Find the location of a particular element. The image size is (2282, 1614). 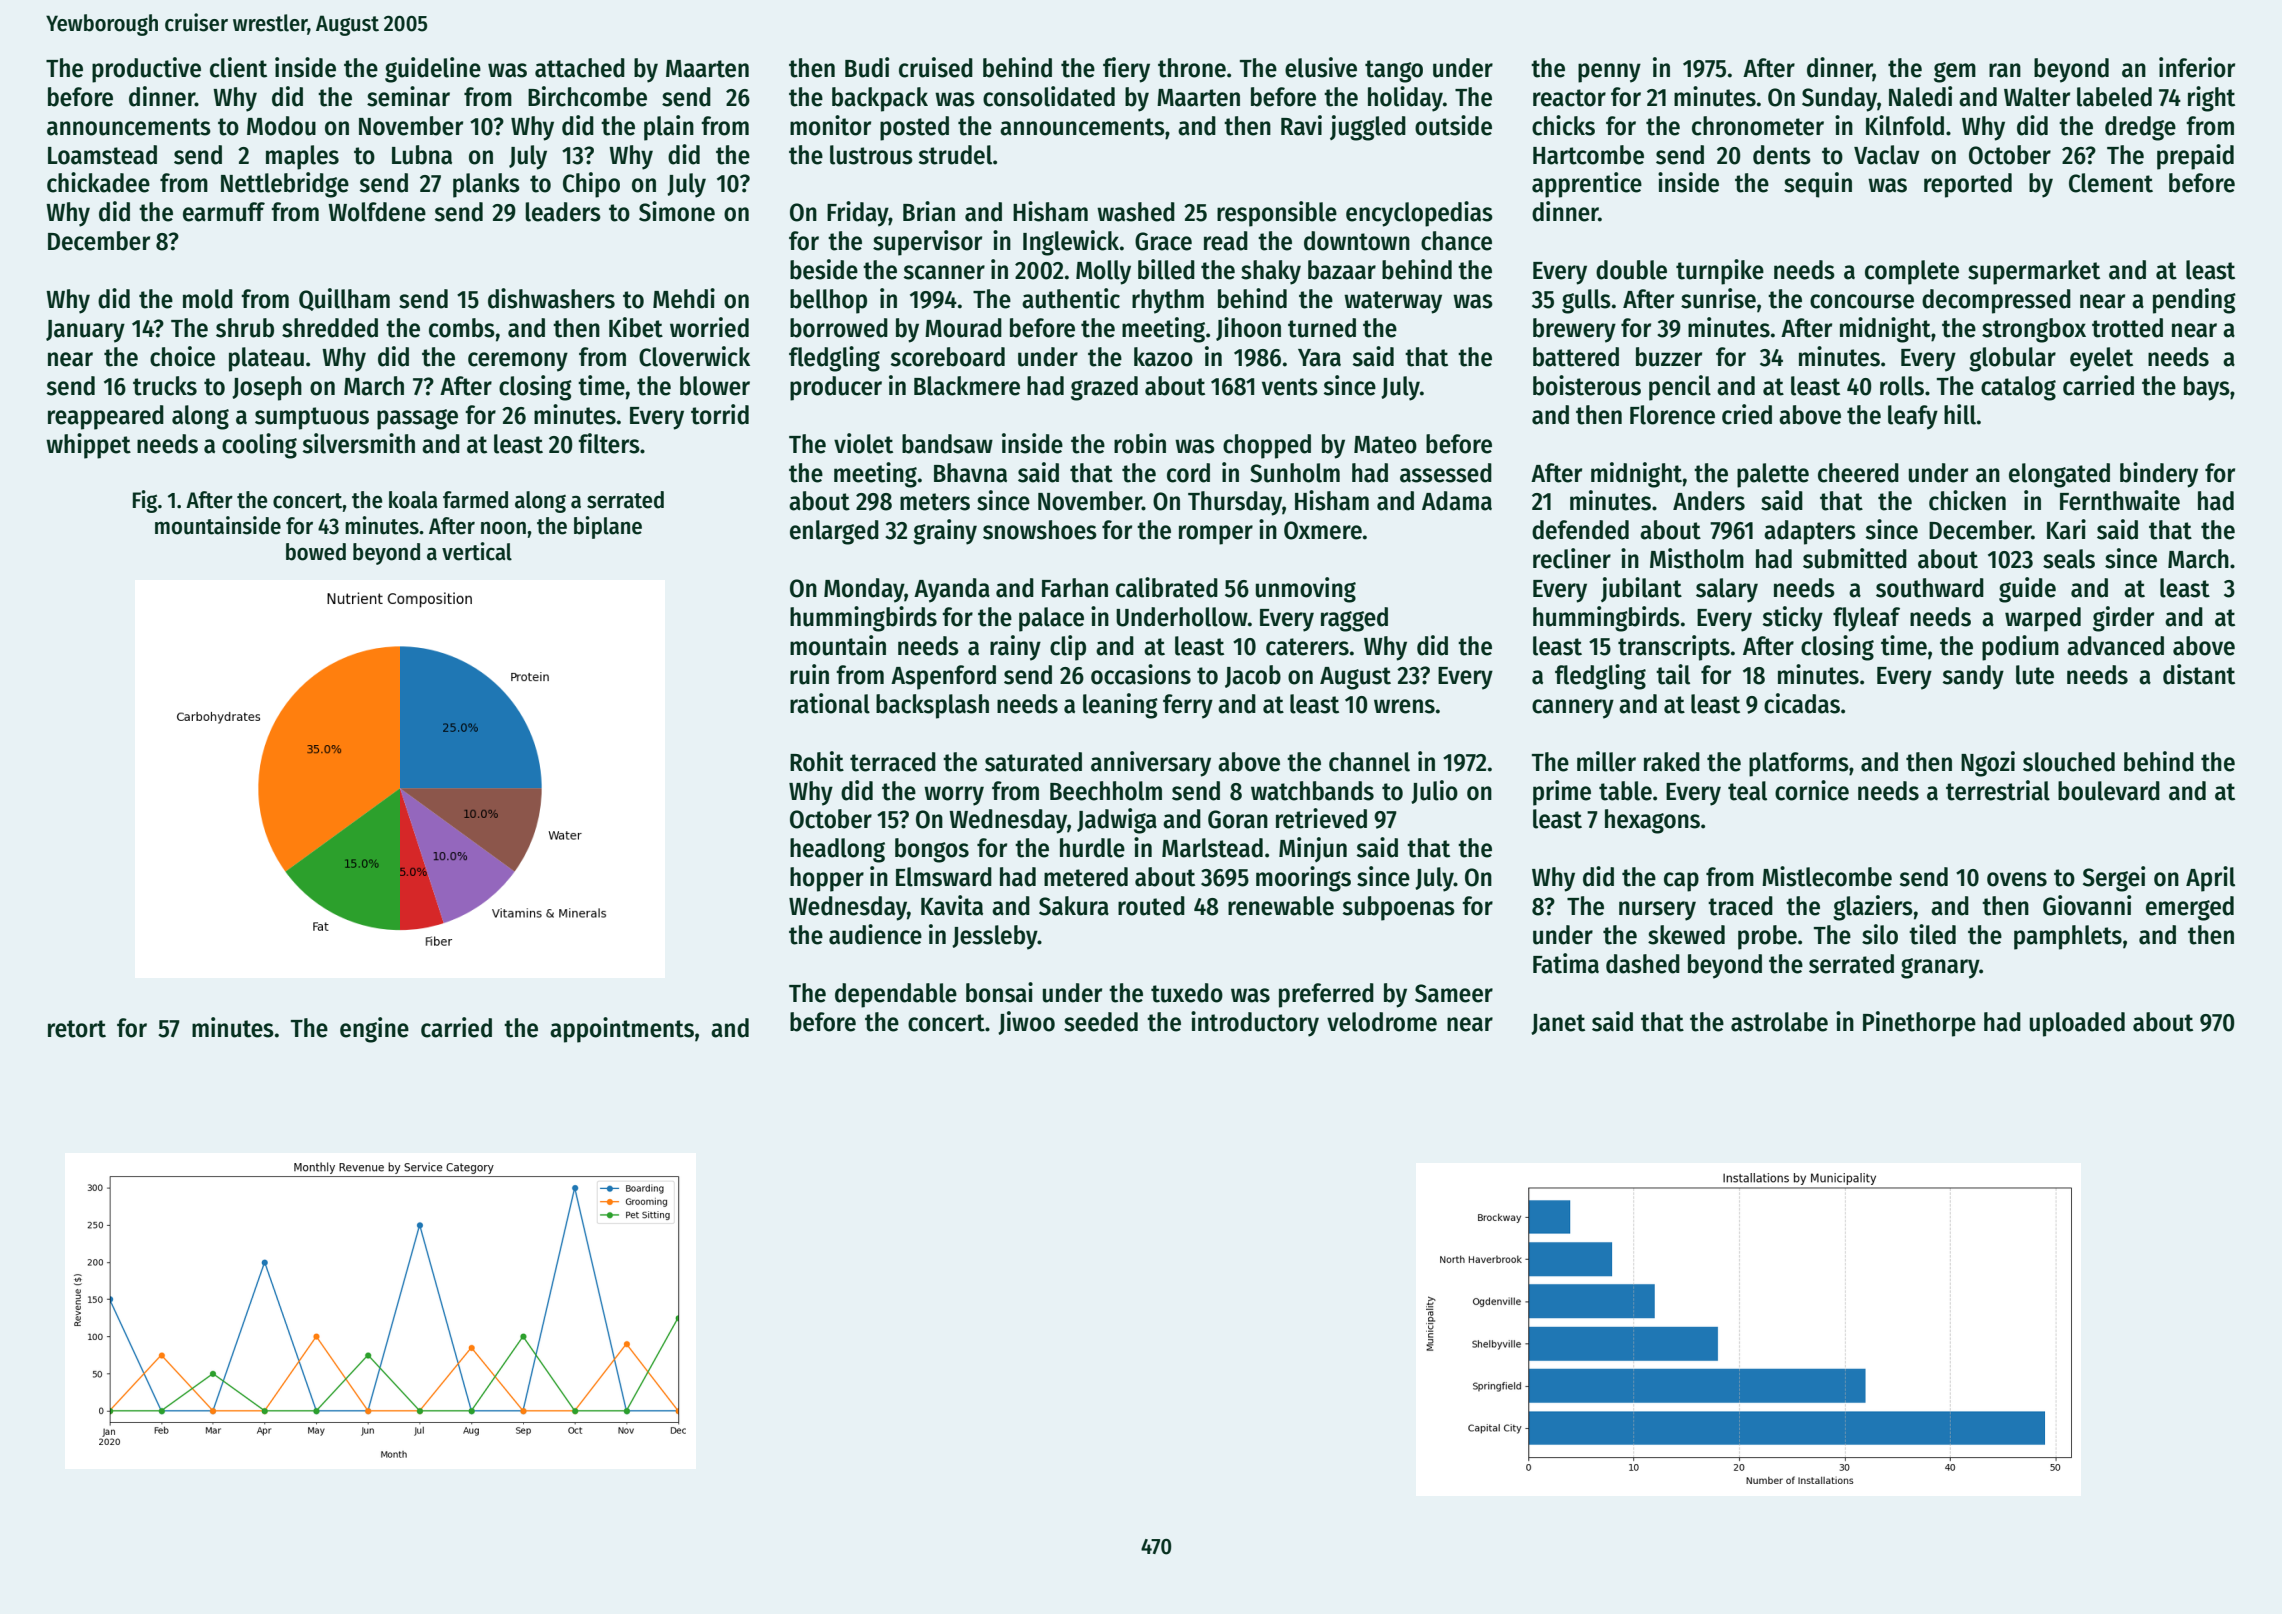

assessed is located at coordinates (1446, 473).
